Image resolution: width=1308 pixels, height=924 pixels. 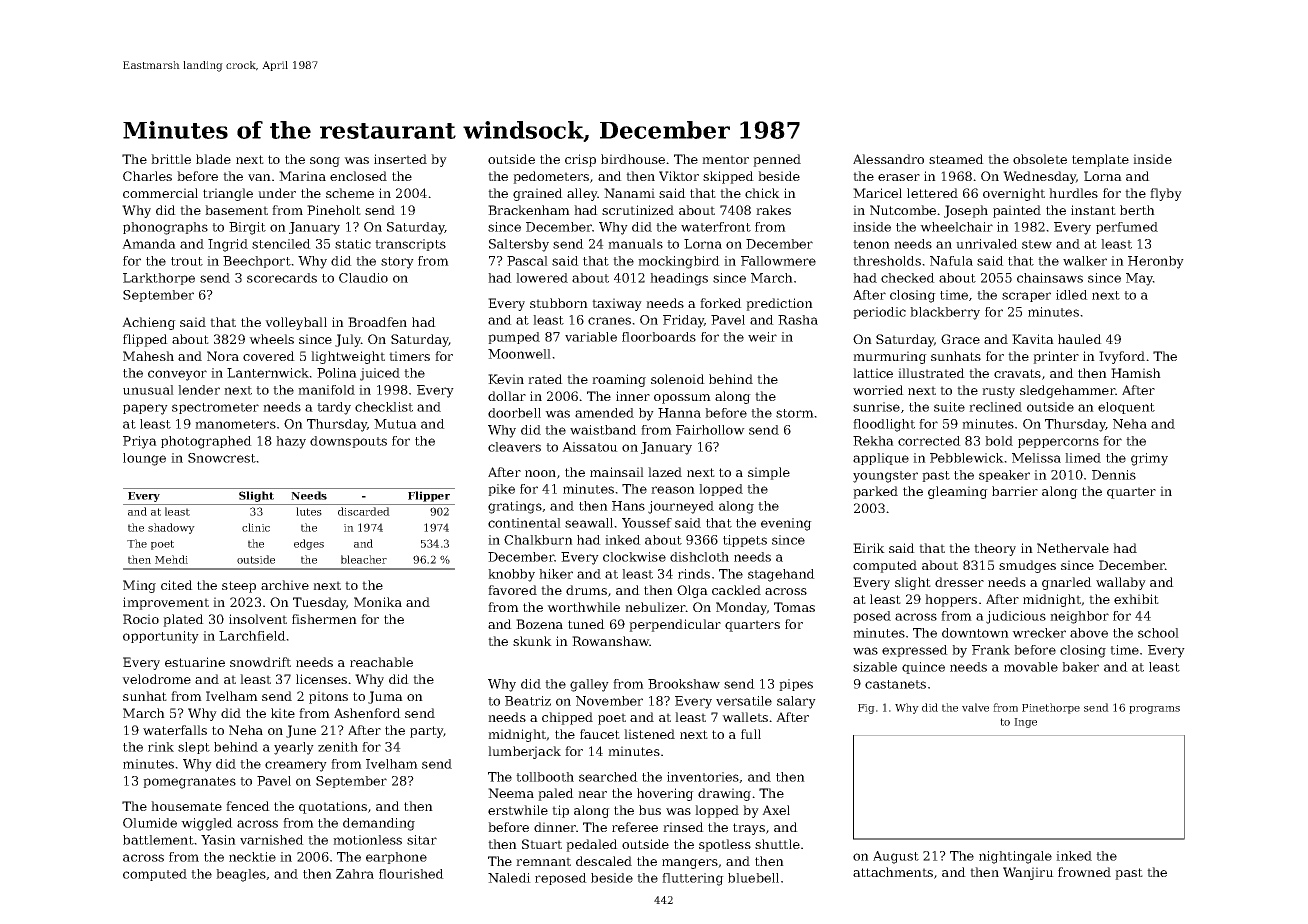 What do you see at coordinates (1040, 177) in the screenshot?
I see `Wednesday` at bounding box center [1040, 177].
